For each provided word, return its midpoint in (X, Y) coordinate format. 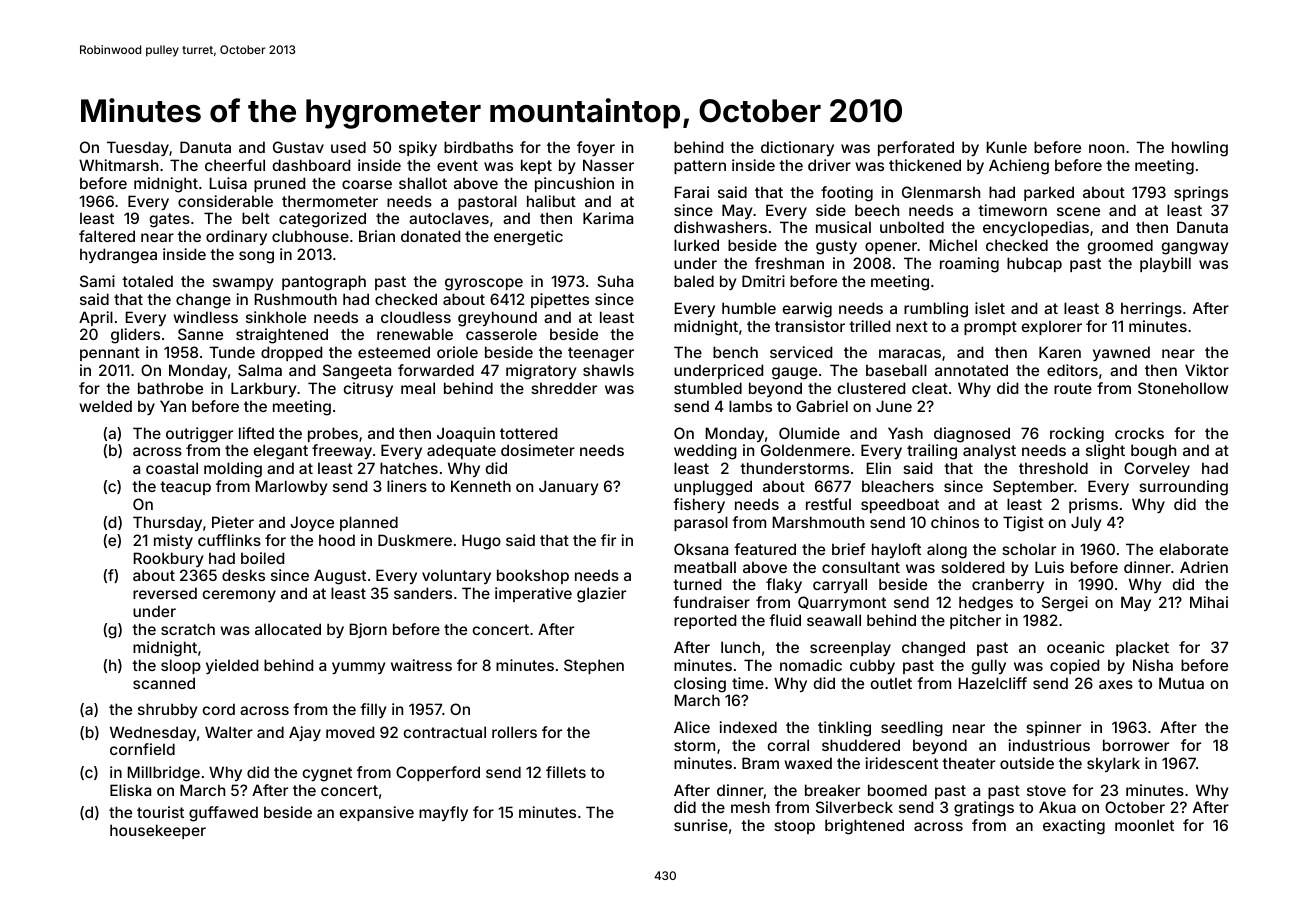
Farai (692, 192)
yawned (1121, 353)
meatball (705, 567)
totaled (147, 281)
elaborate (1194, 549)
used (348, 147)
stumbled (708, 388)
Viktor (1207, 370)
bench (735, 352)
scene (1078, 211)
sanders (423, 593)
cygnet (327, 774)
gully (988, 667)
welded (105, 406)
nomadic (811, 665)
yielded (232, 666)
